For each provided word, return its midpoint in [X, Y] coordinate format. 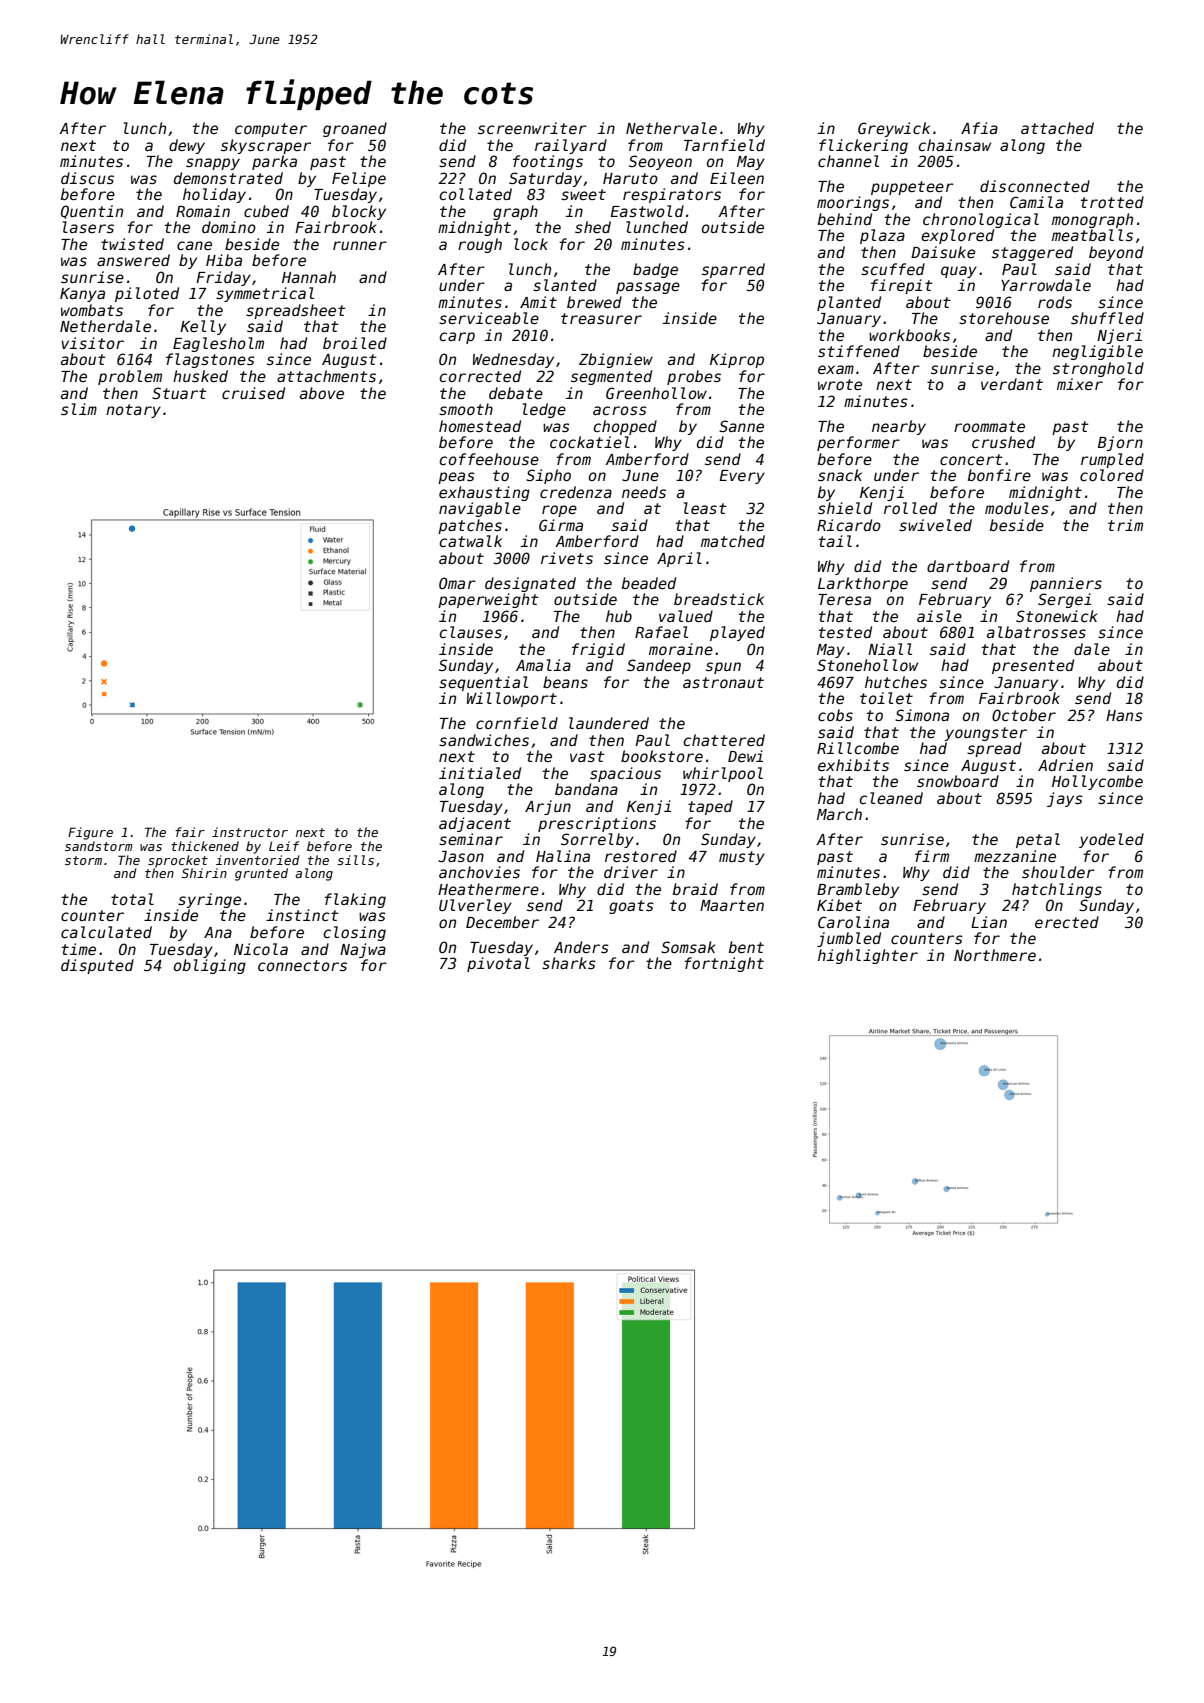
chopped [625, 427]
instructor [250, 832]
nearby [899, 427]
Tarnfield [724, 145]
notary [133, 411]
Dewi [745, 756]
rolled [910, 508]
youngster [985, 734]
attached [1057, 128]
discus [87, 178]
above [322, 393]
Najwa [363, 950]
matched [733, 541]
